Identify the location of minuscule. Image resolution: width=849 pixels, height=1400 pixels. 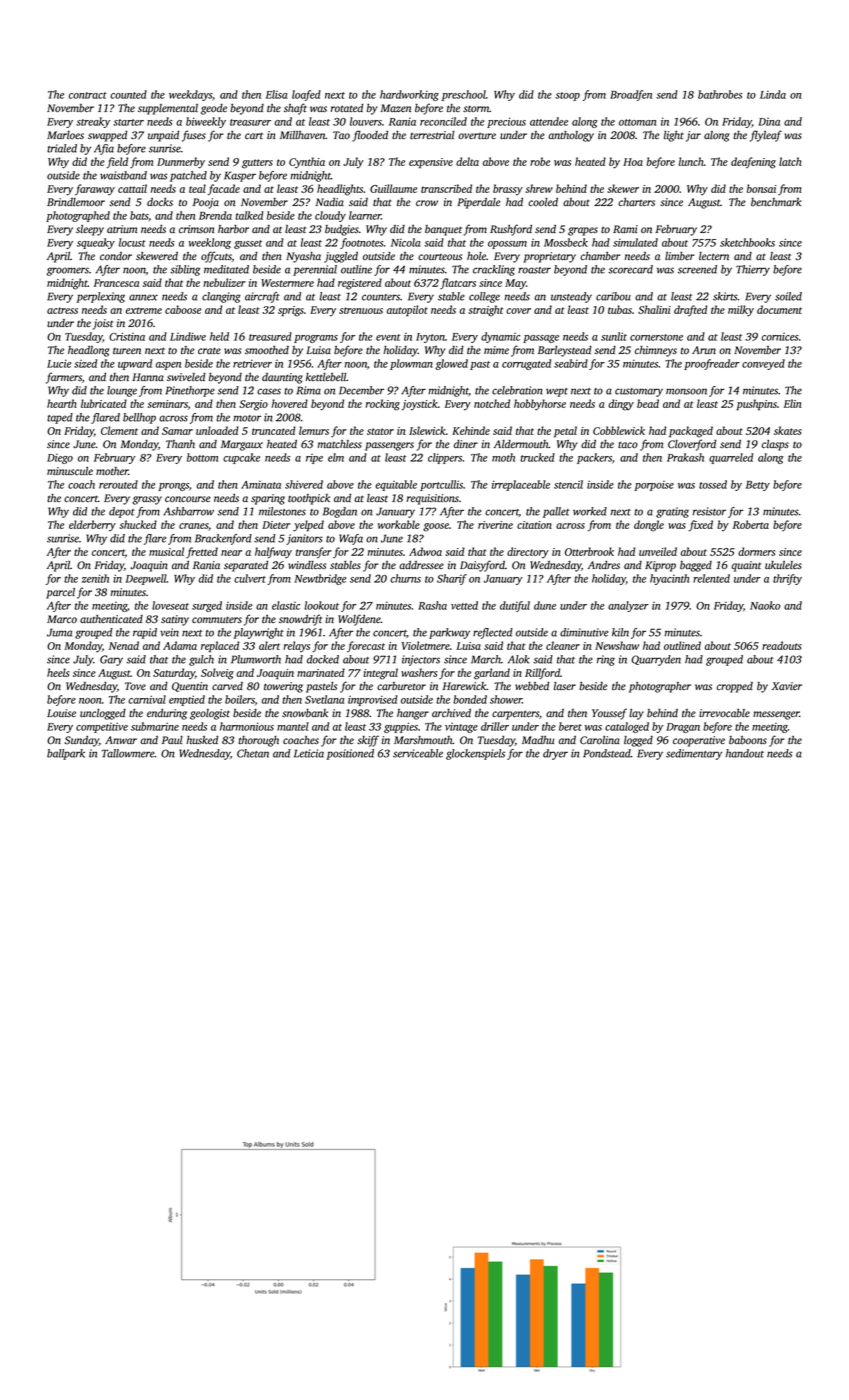
(70, 471).
